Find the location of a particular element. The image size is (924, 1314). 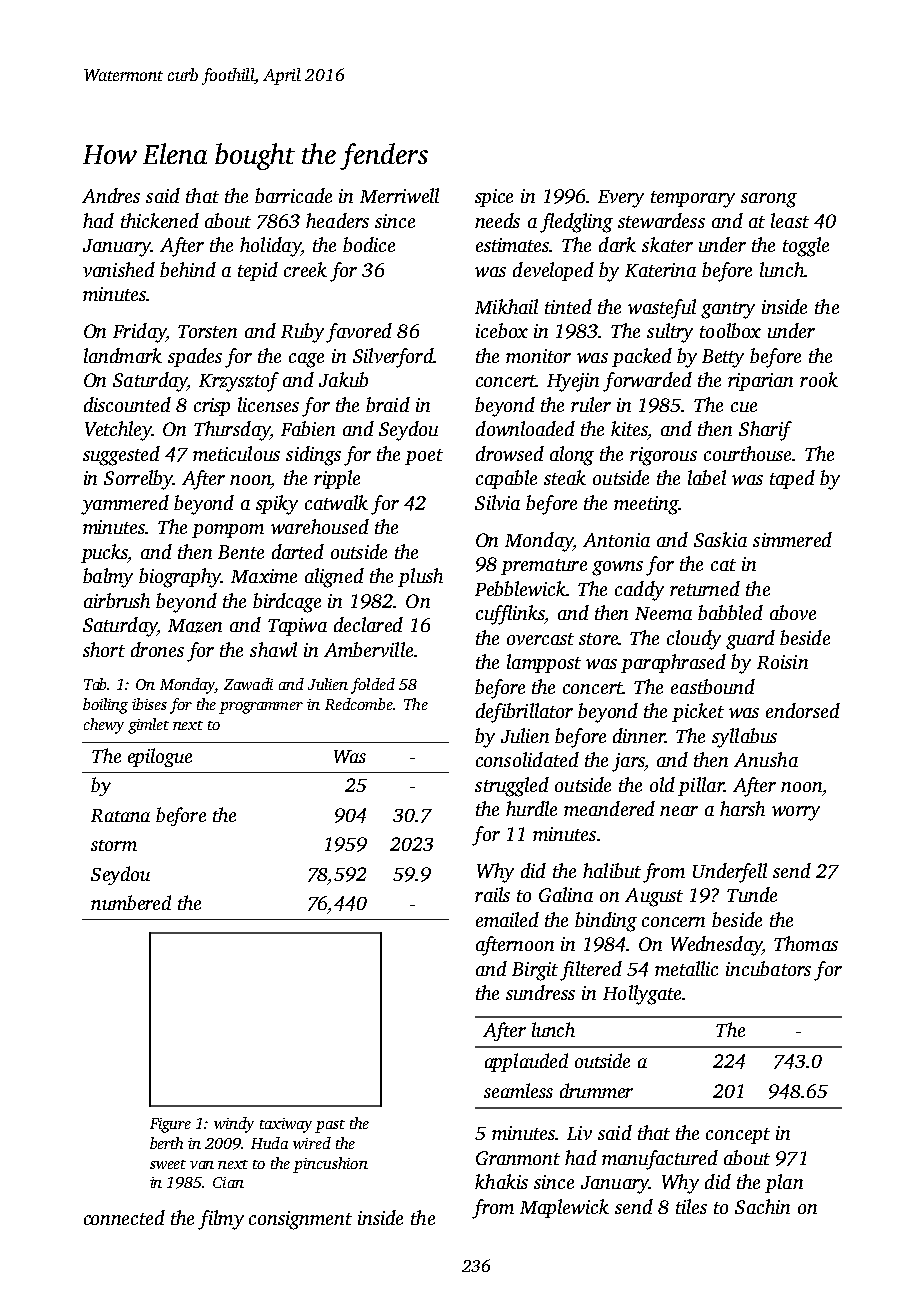

warehoused is located at coordinates (320, 526).
